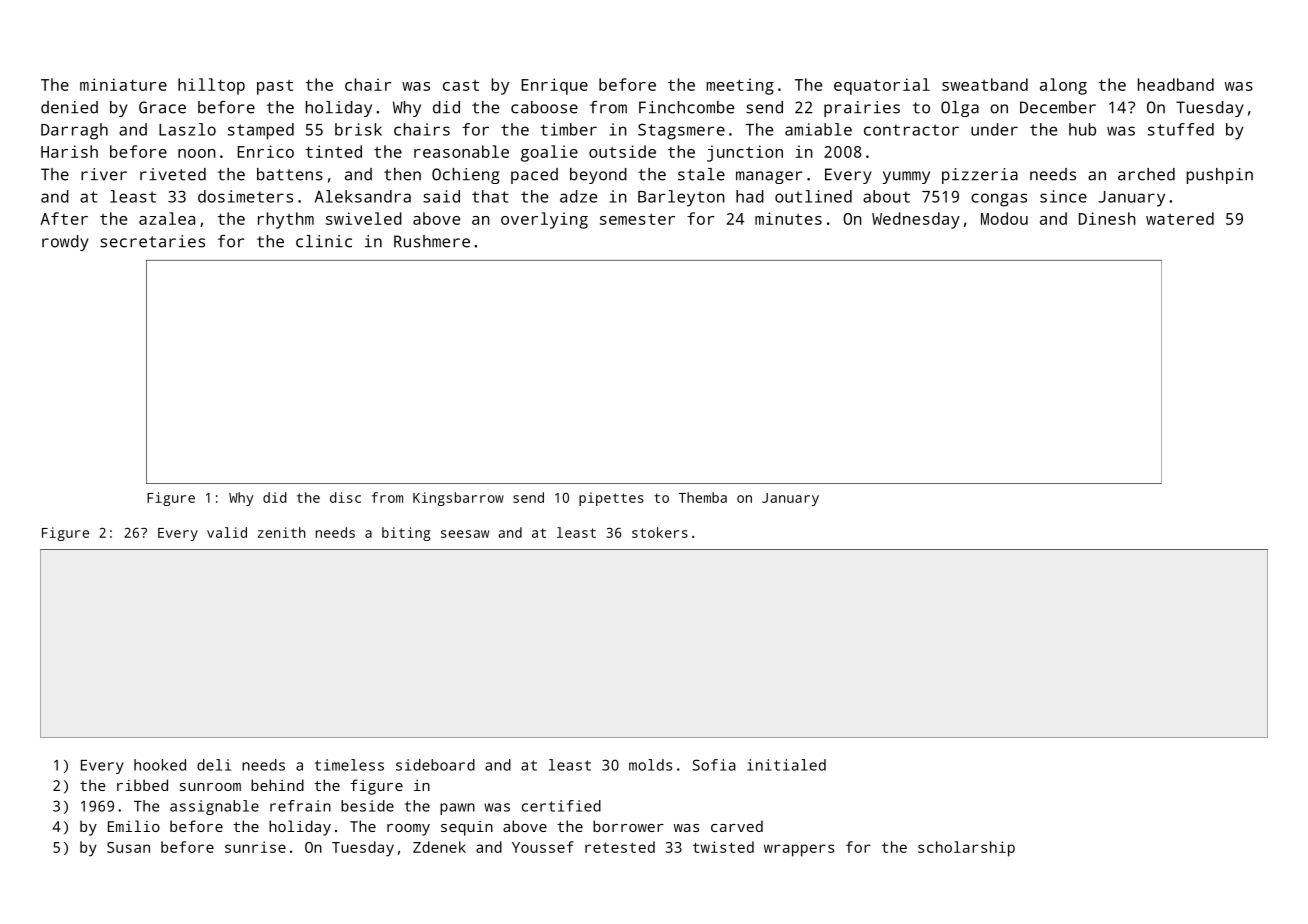  I want to click on stokers, so click(660, 532).
